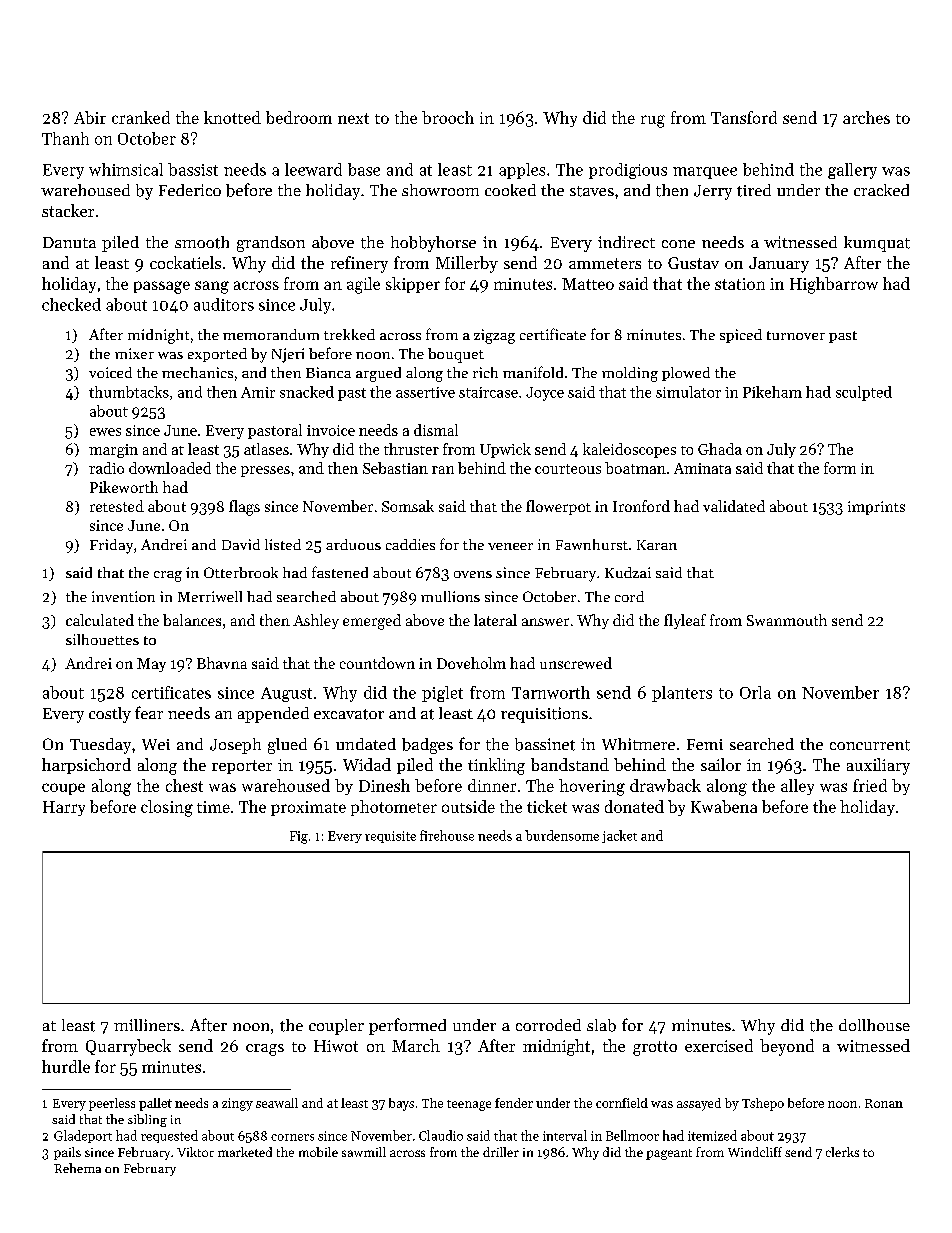  What do you see at coordinates (448, 117) in the screenshot?
I see `brooch` at bounding box center [448, 117].
